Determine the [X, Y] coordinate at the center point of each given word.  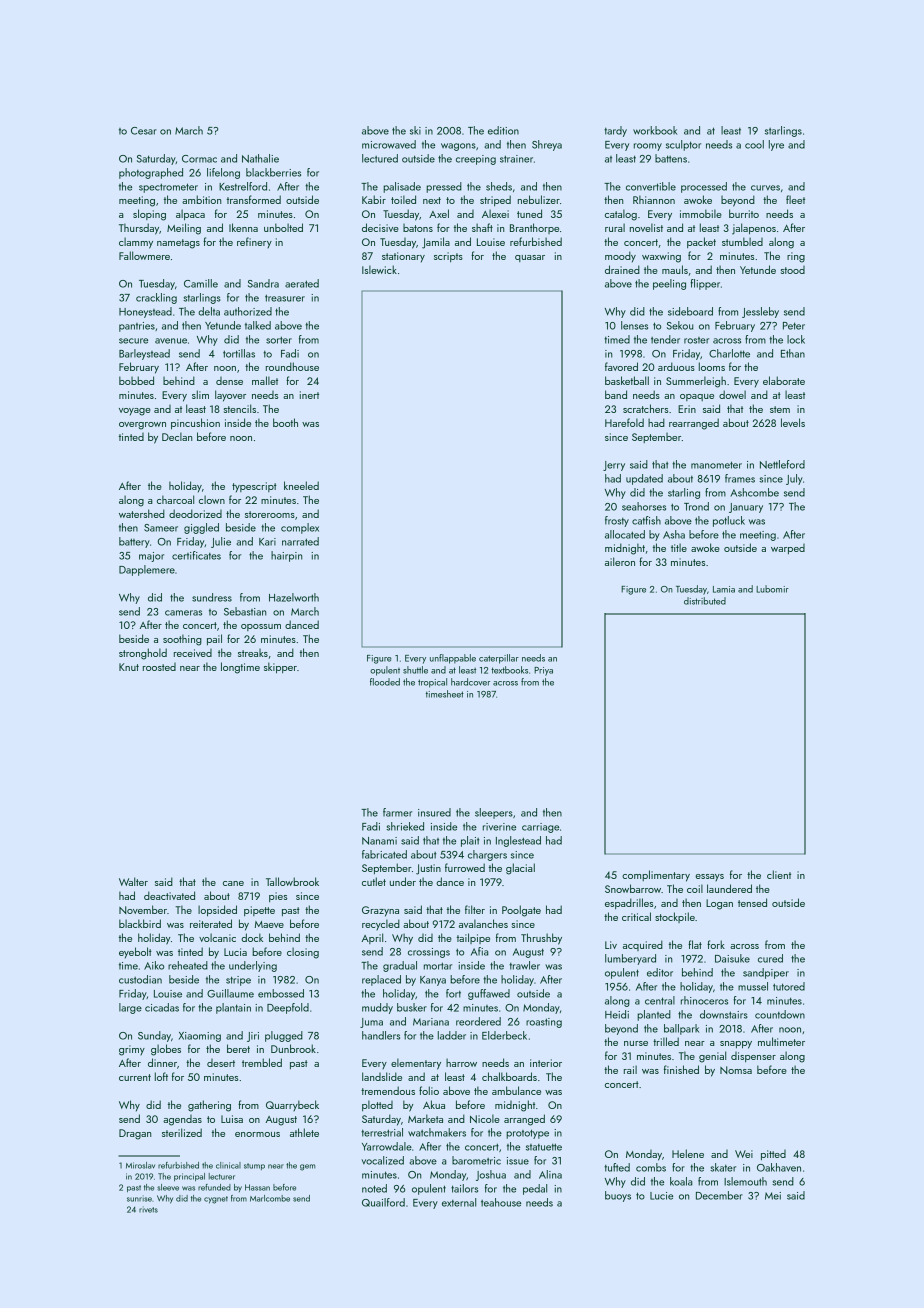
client [779, 874]
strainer [516, 159]
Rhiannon [654, 199]
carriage [540, 828]
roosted [159, 667]
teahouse [501, 1202]
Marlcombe [270, 1198]
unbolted [283, 227]
